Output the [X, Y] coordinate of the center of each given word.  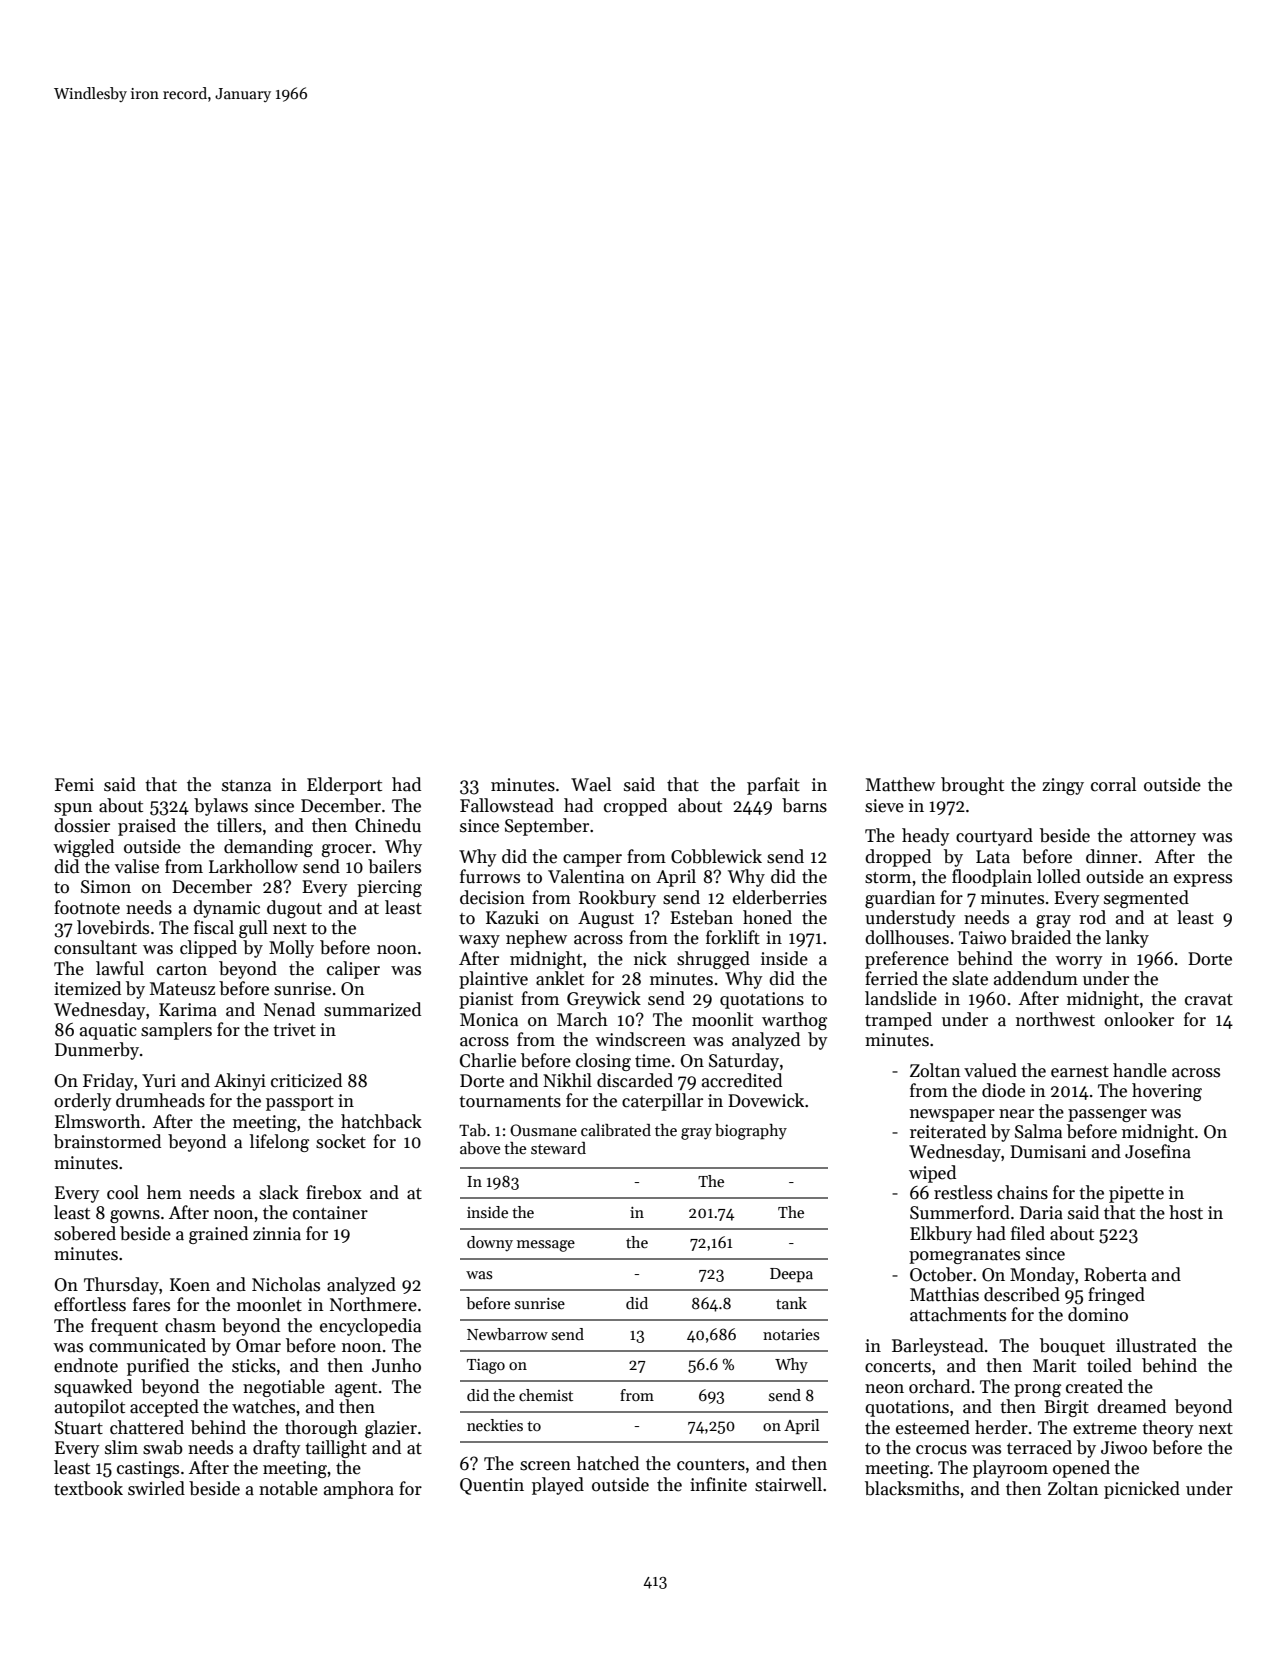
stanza [246, 786]
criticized [306, 1080]
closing [603, 1062]
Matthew [900, 784]
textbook [88, 1488]
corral [1113, 784]
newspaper [952, 1115]
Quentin [492, 1486]
